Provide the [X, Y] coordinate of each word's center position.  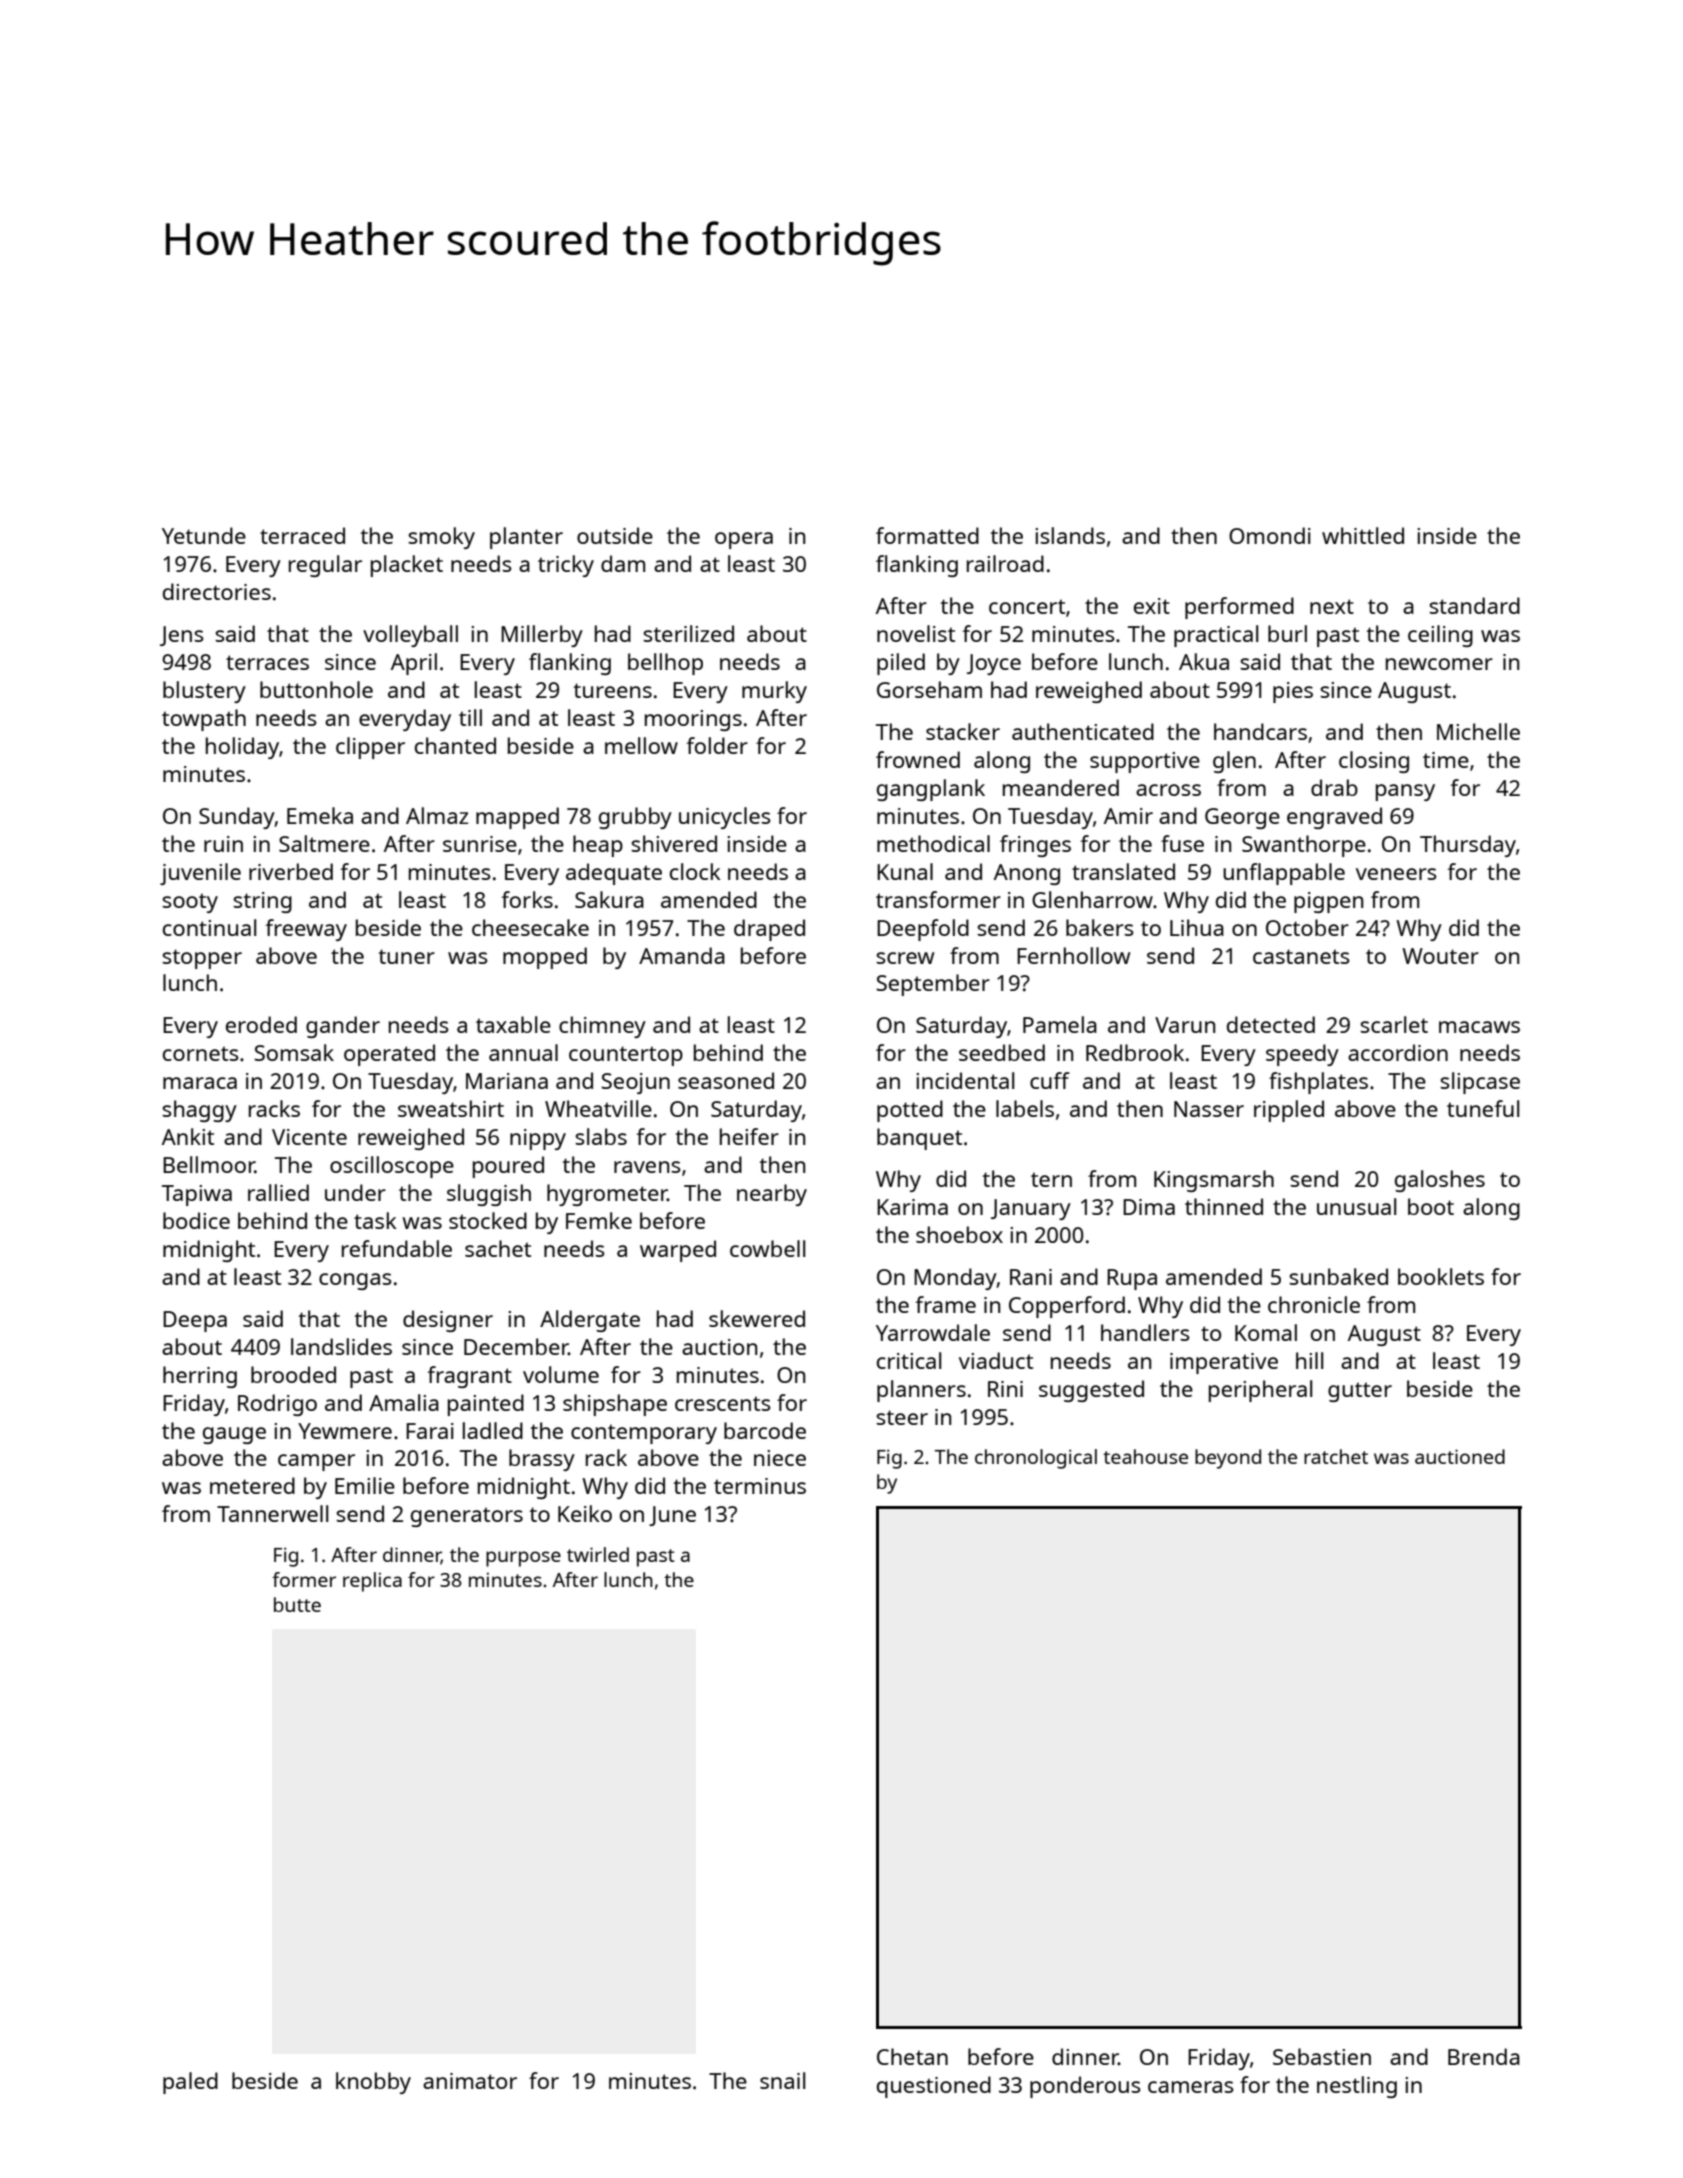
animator [470, 2081]
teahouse [1145, 1456]
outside [615, 535]
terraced [302, 535]
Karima [912, 1207]
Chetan [912, 2056]
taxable [513, 1024]
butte [297, 1604]
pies [1293, 692]
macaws [1479, 1027]
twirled [598, 1554]
